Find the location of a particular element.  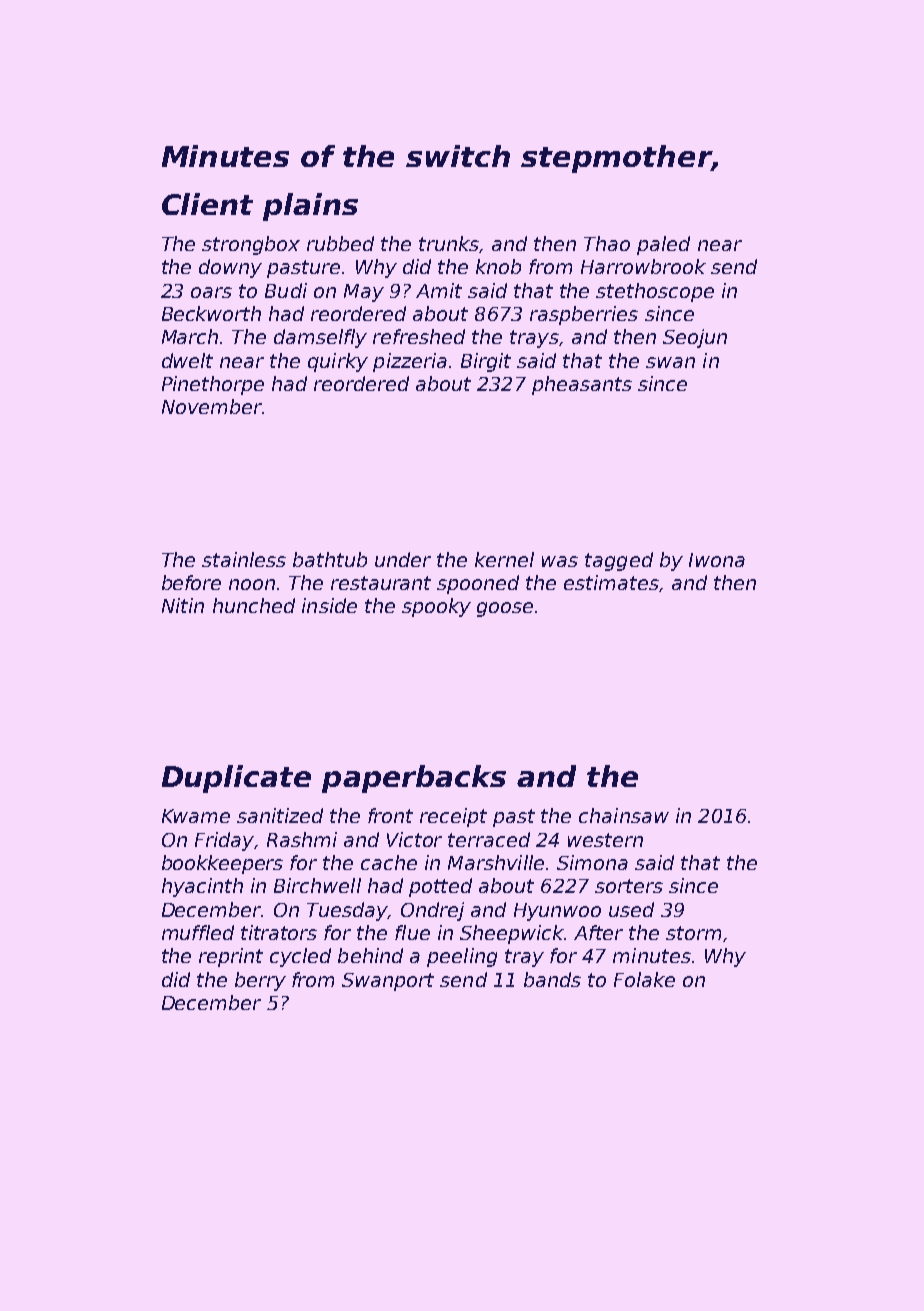

behind is located at coordinates (370, 955).
